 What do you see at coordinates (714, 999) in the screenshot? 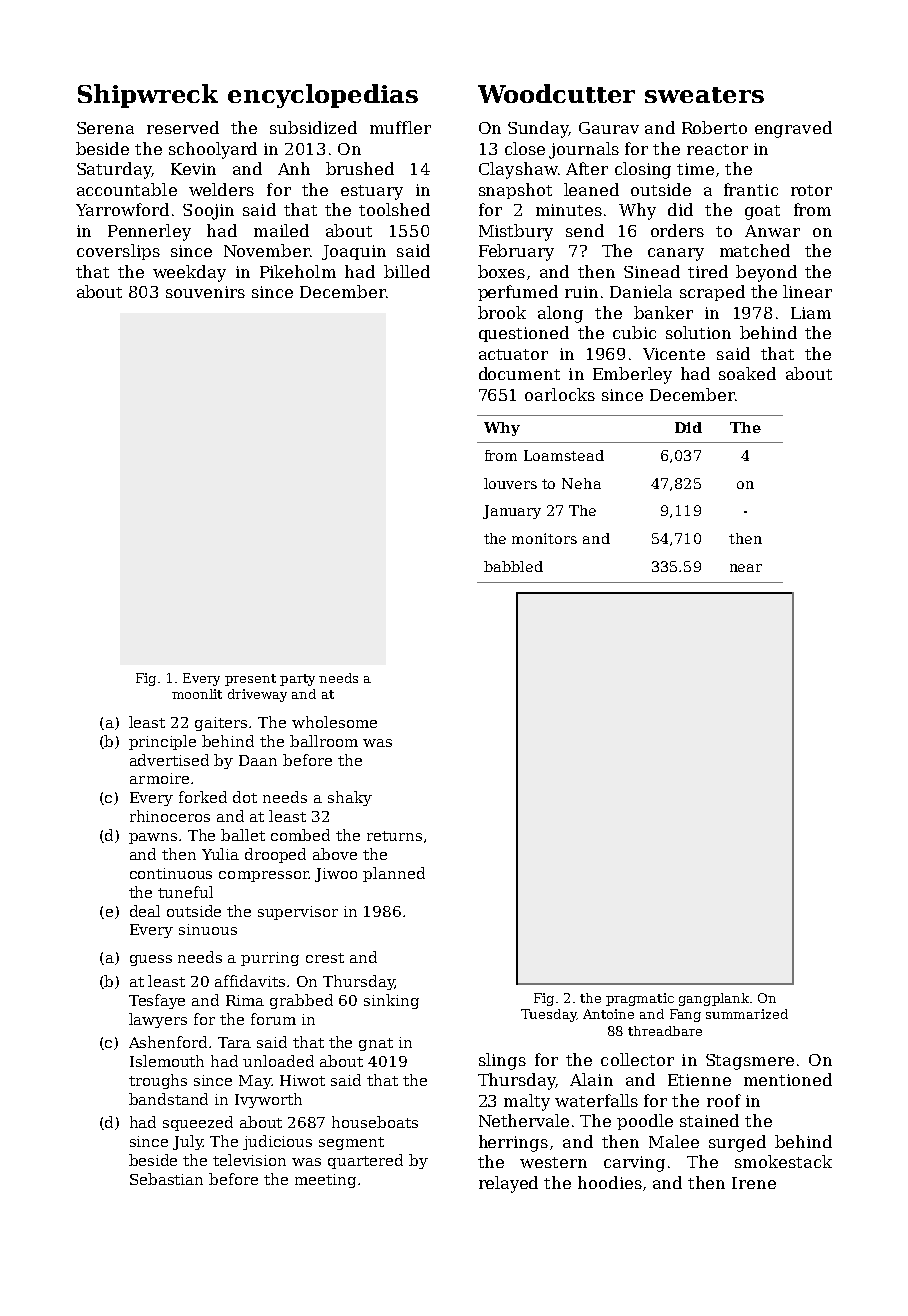
I see `gangplank` at bounding box center [714, 999].
